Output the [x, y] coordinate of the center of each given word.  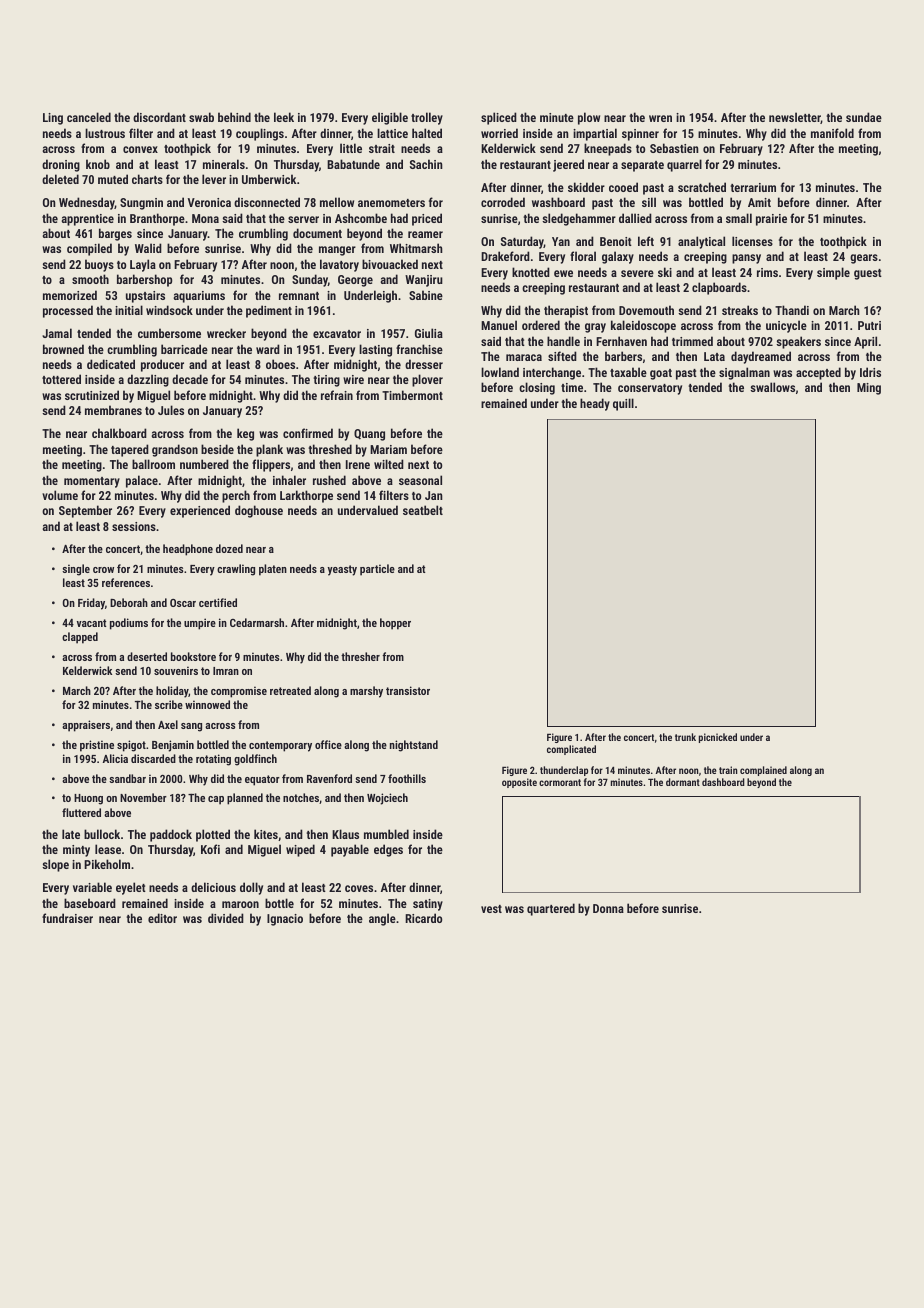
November [143, 797]
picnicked [718, 738]
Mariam [388, 449]
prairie [771, 220]
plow [589, 118]
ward [268, 349]
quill [623, 404]
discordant [159, 117]
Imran [226, 671]
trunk [685, 737]
